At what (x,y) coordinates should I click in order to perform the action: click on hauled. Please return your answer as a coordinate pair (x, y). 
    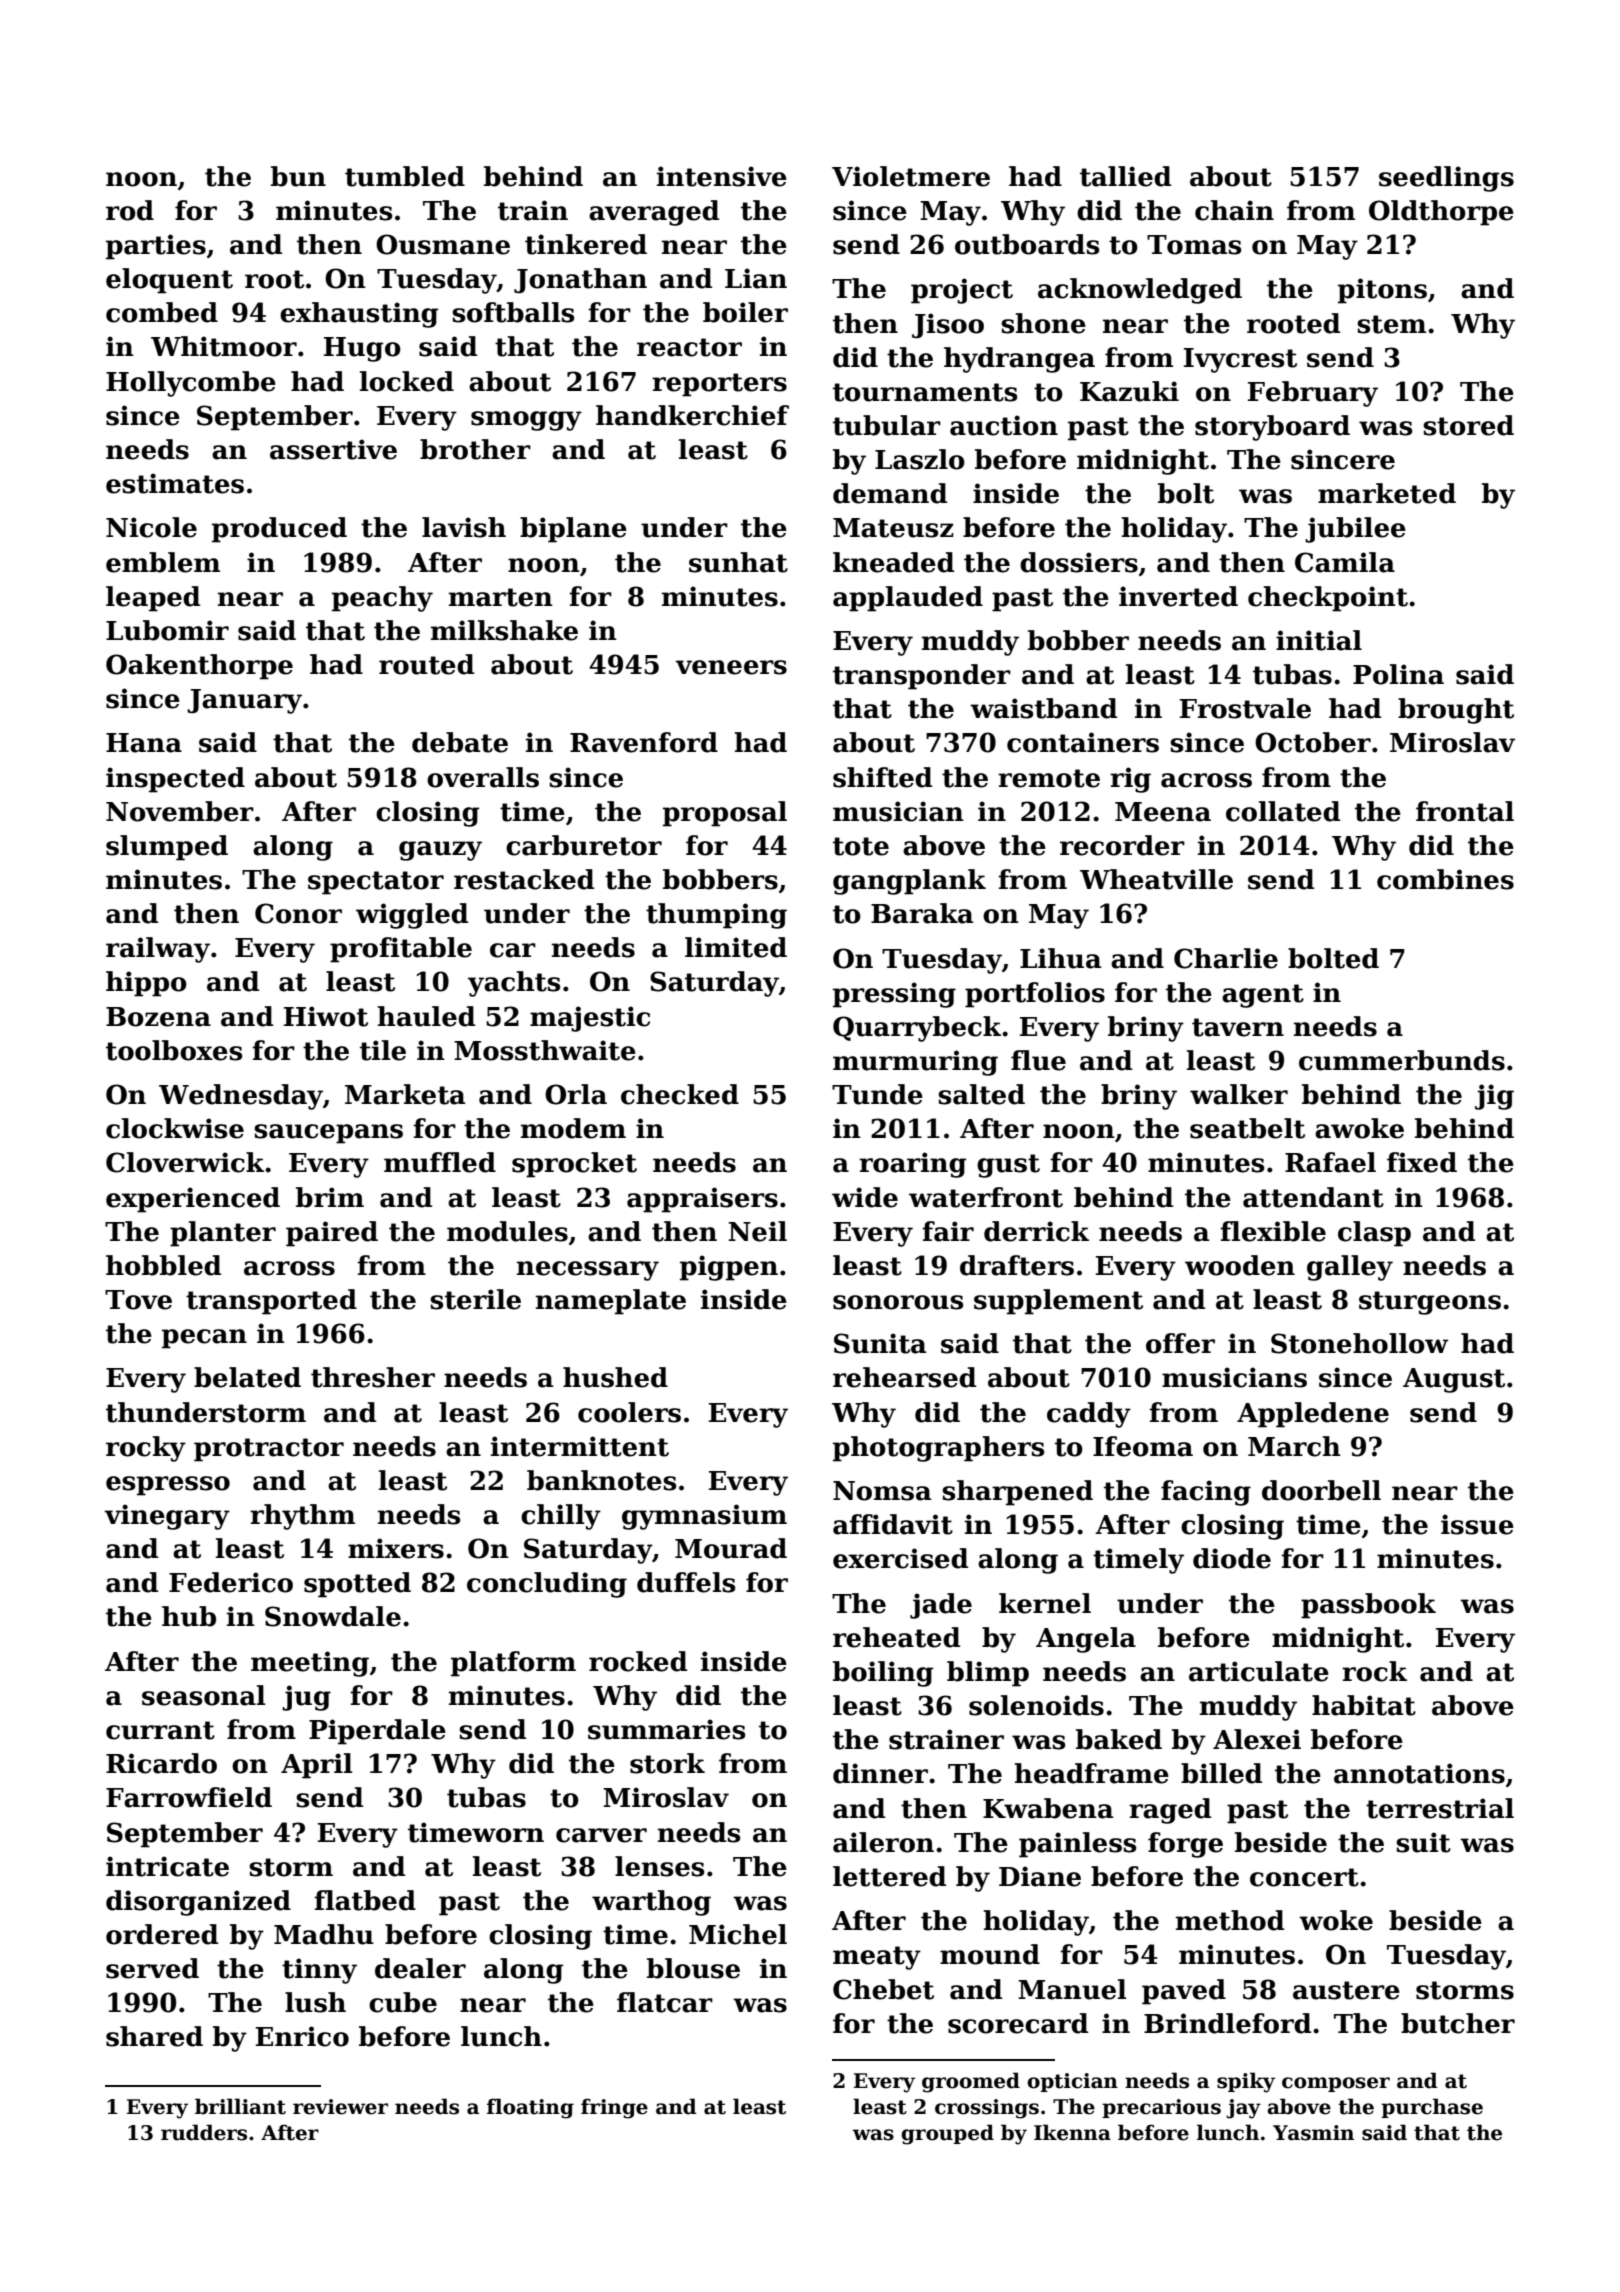
    Looking at the image, I should click on (426, 1016).
